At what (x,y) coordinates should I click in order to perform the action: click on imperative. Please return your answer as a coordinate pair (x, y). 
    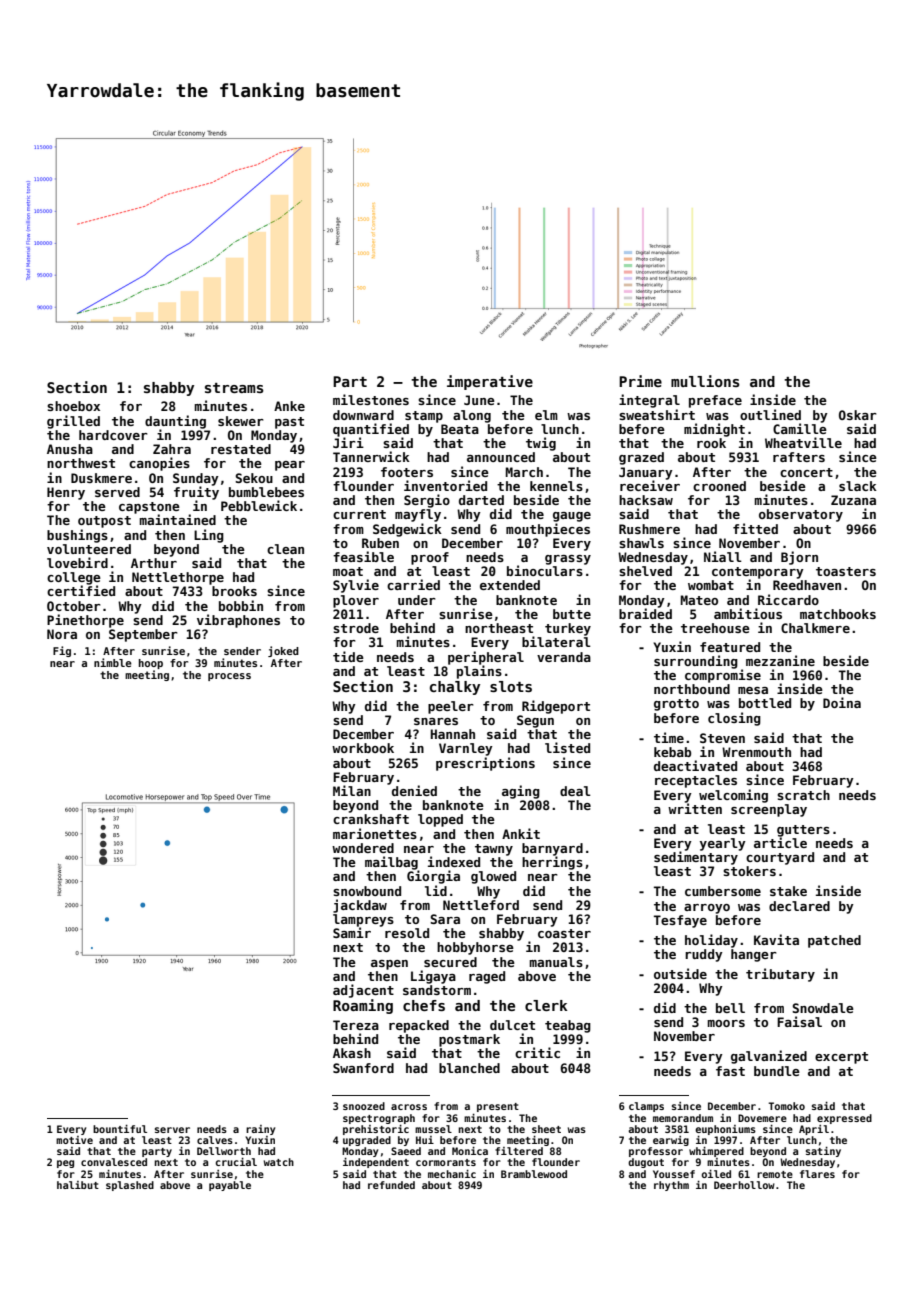
    Looking at the image, I should click on (490, 382).
